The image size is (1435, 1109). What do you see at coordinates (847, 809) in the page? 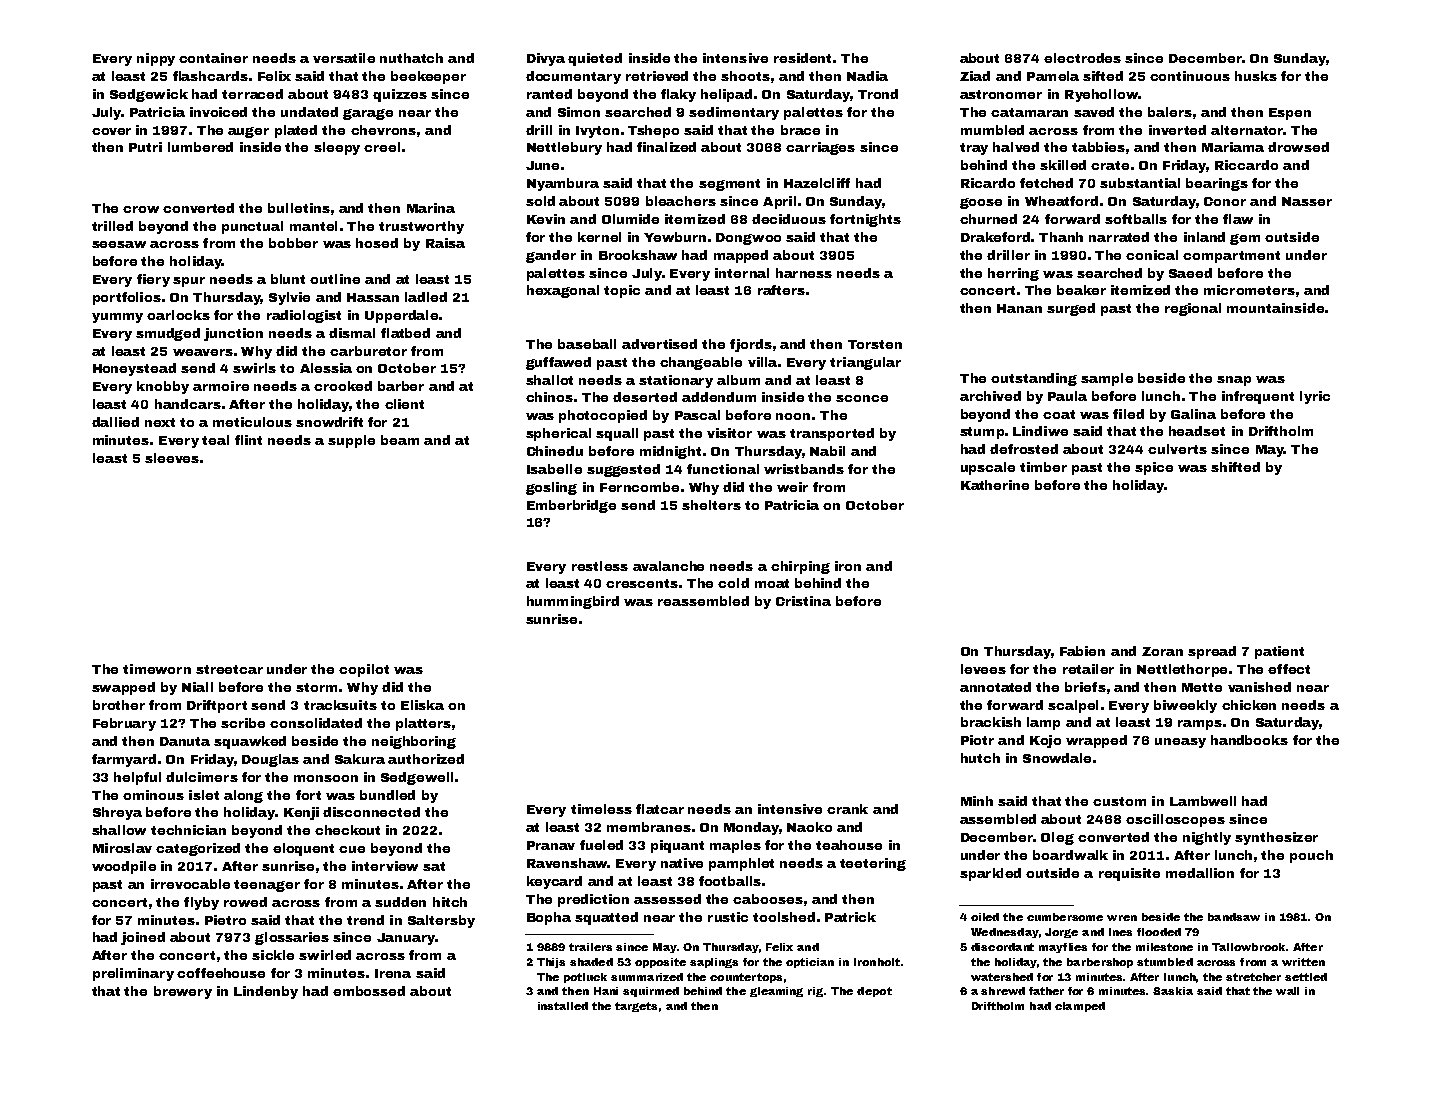
I see `crank` at bounding box center [847, 809].
